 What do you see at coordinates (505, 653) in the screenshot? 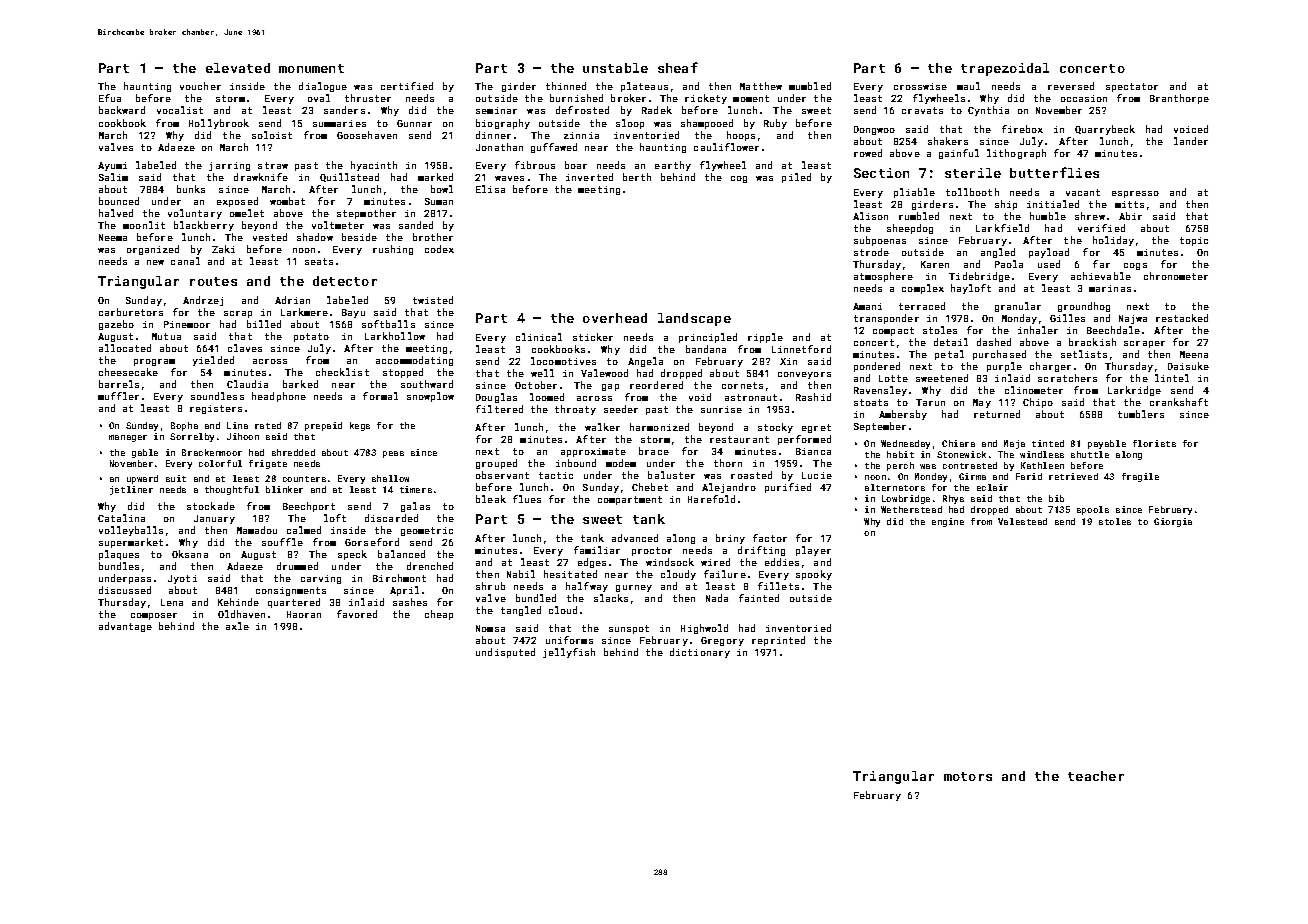
I see `undisputed` at bounding box center [505, 653].
